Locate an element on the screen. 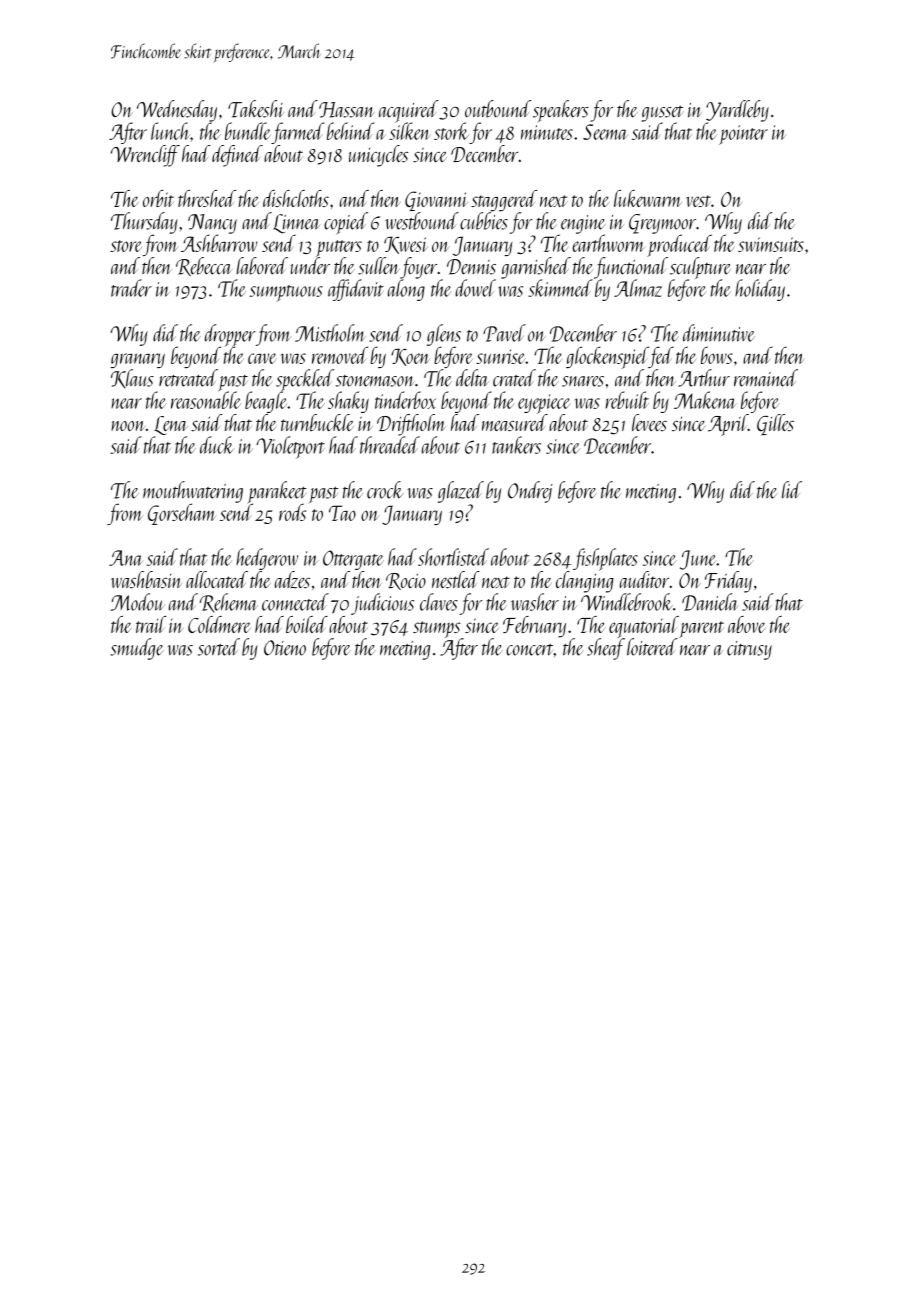 This screenshot has height=1308, width=924. unicycles is located at coordinates (378, 156).
